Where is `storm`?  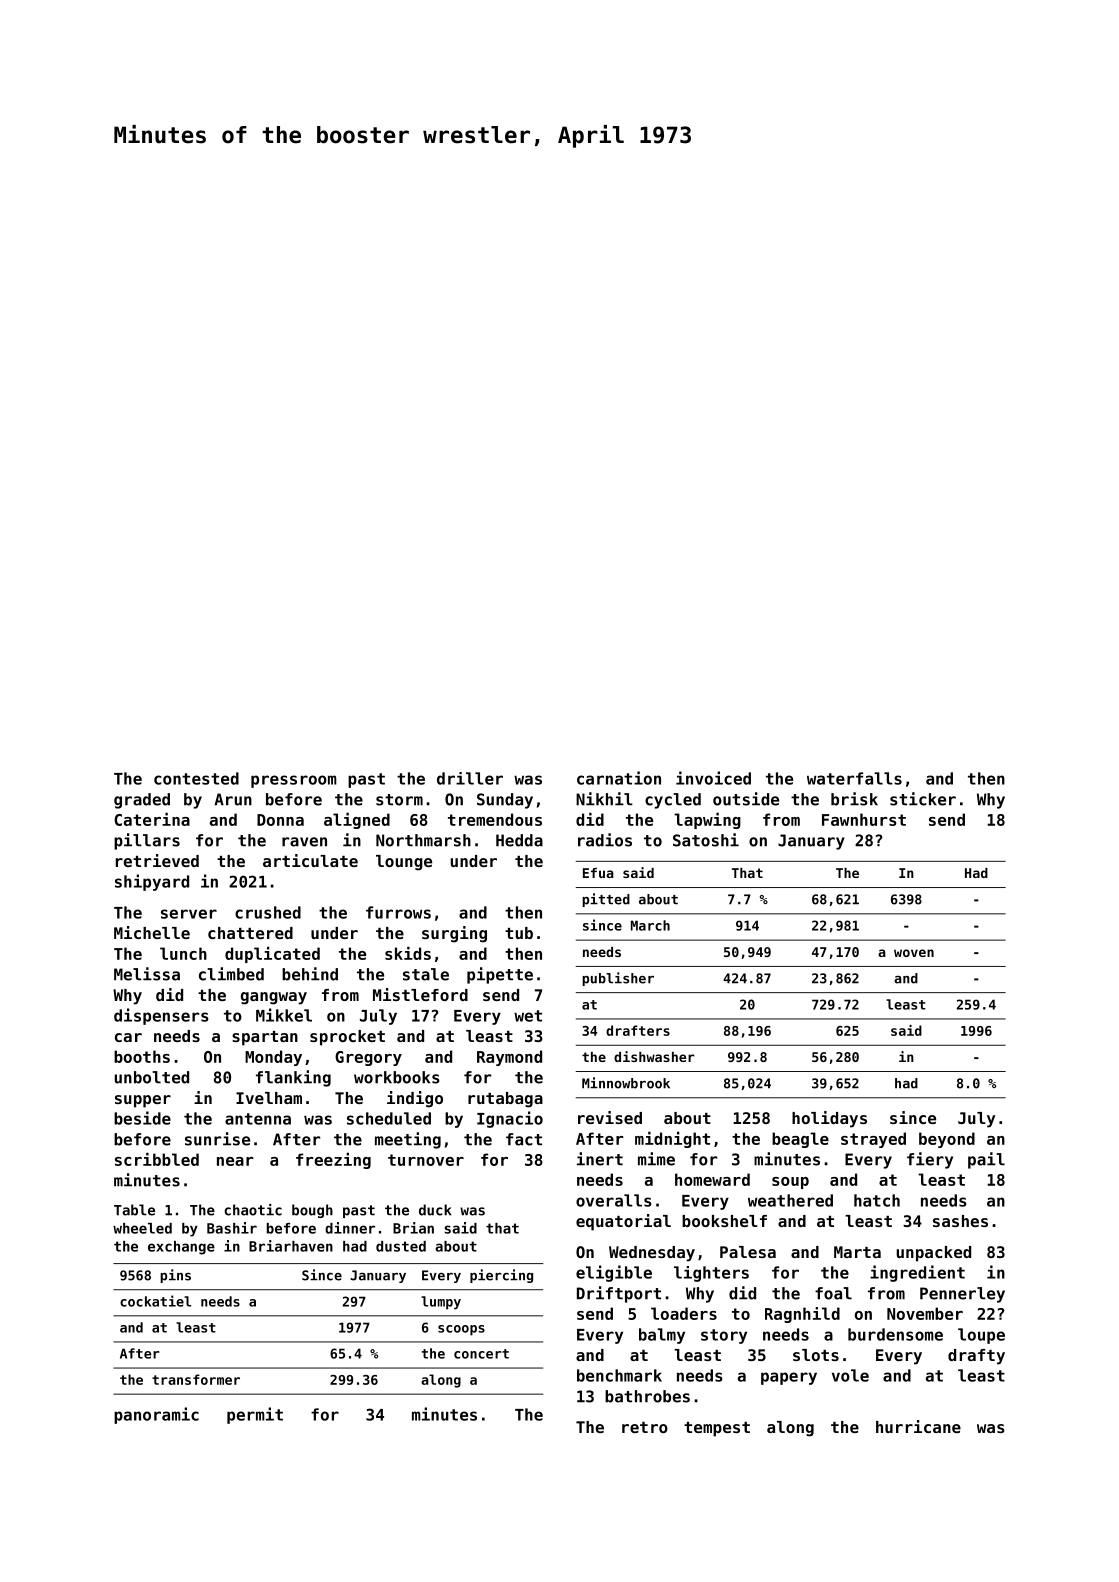 storm is located at coordinates (399, 800).
